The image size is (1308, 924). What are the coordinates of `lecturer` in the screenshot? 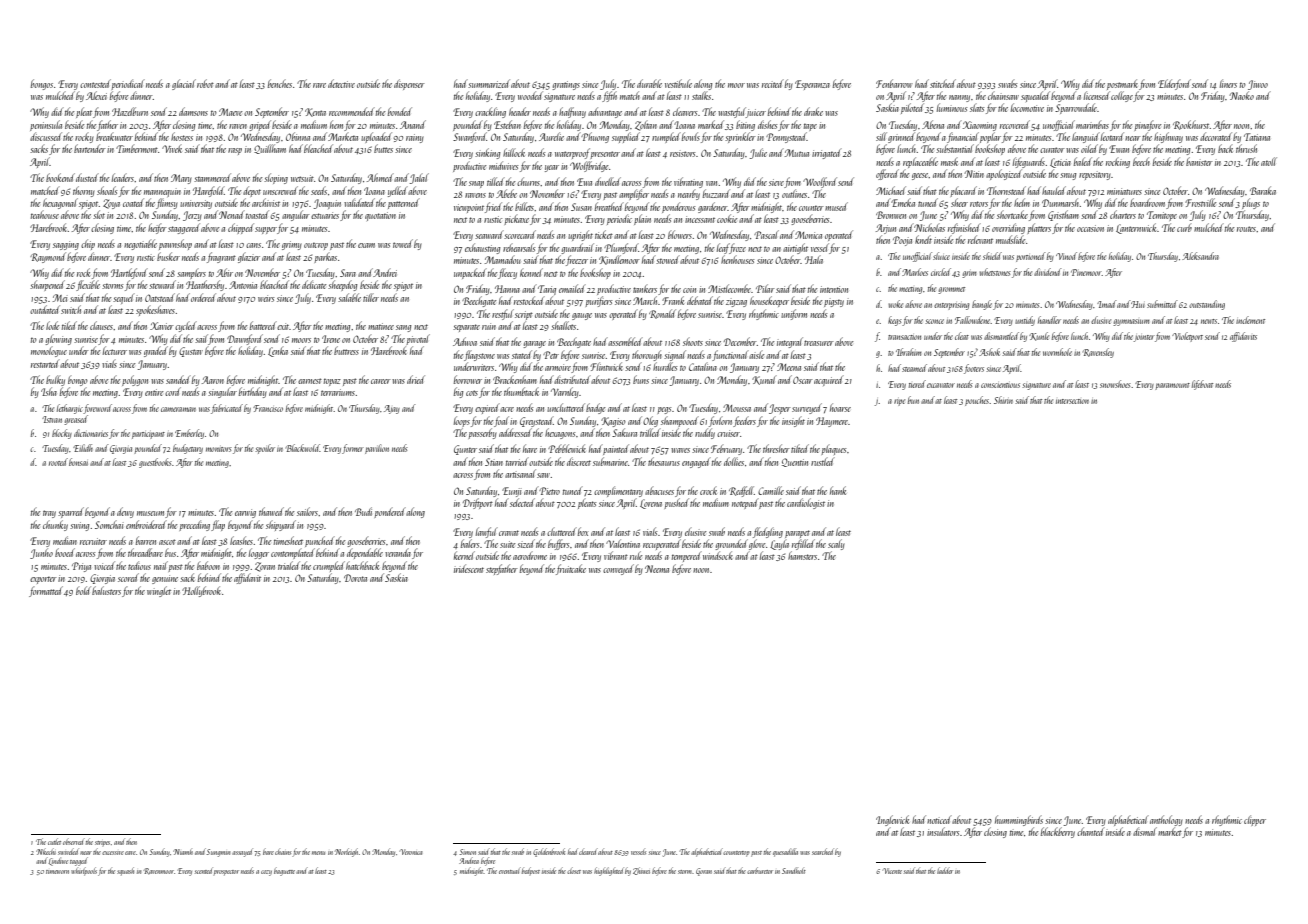 It's located at (115, 350).
